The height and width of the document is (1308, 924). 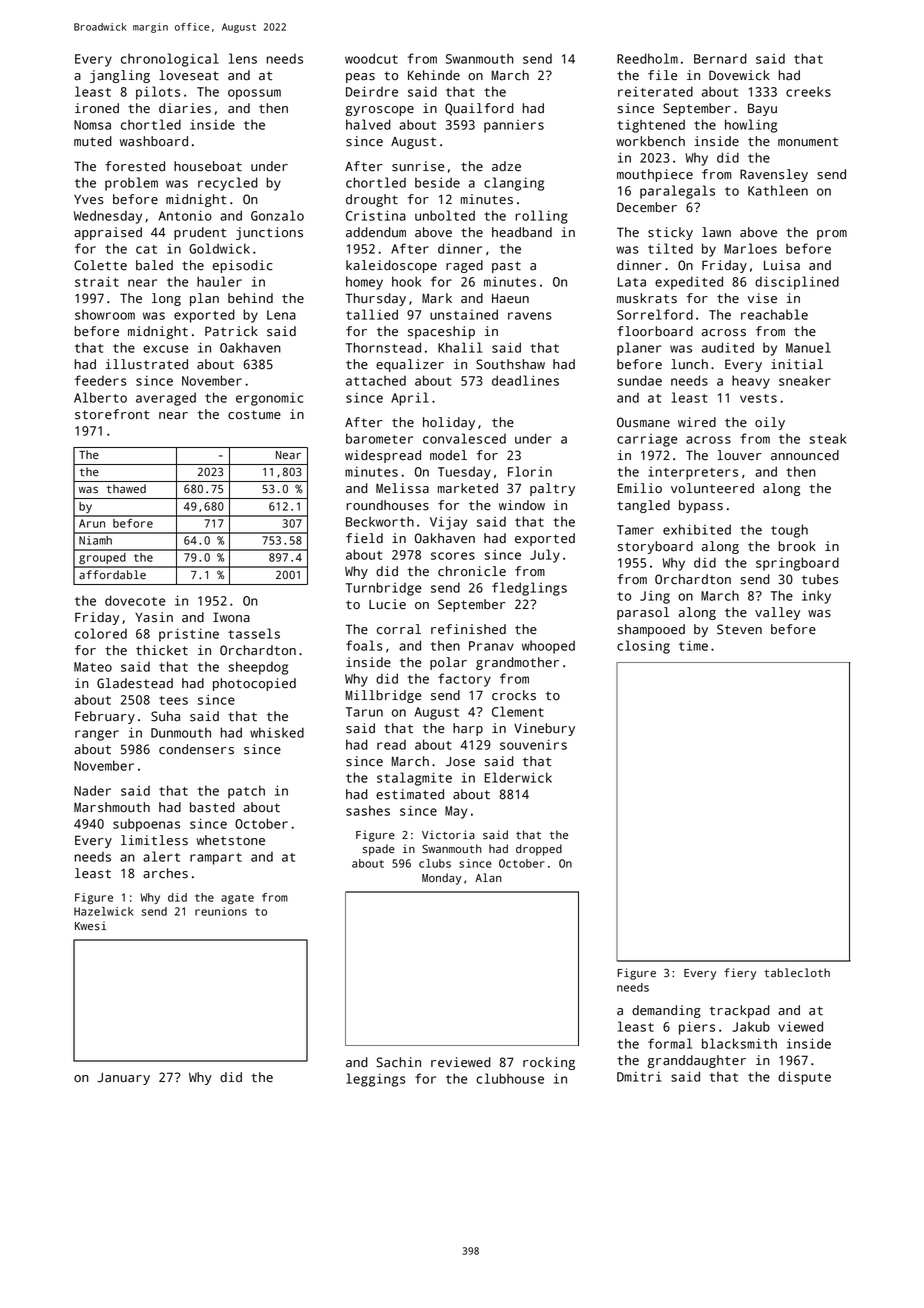 What do you see at coordinates (510, 1078) in the document?
I see `clubhouse` at bounding box center [510, 1078].
